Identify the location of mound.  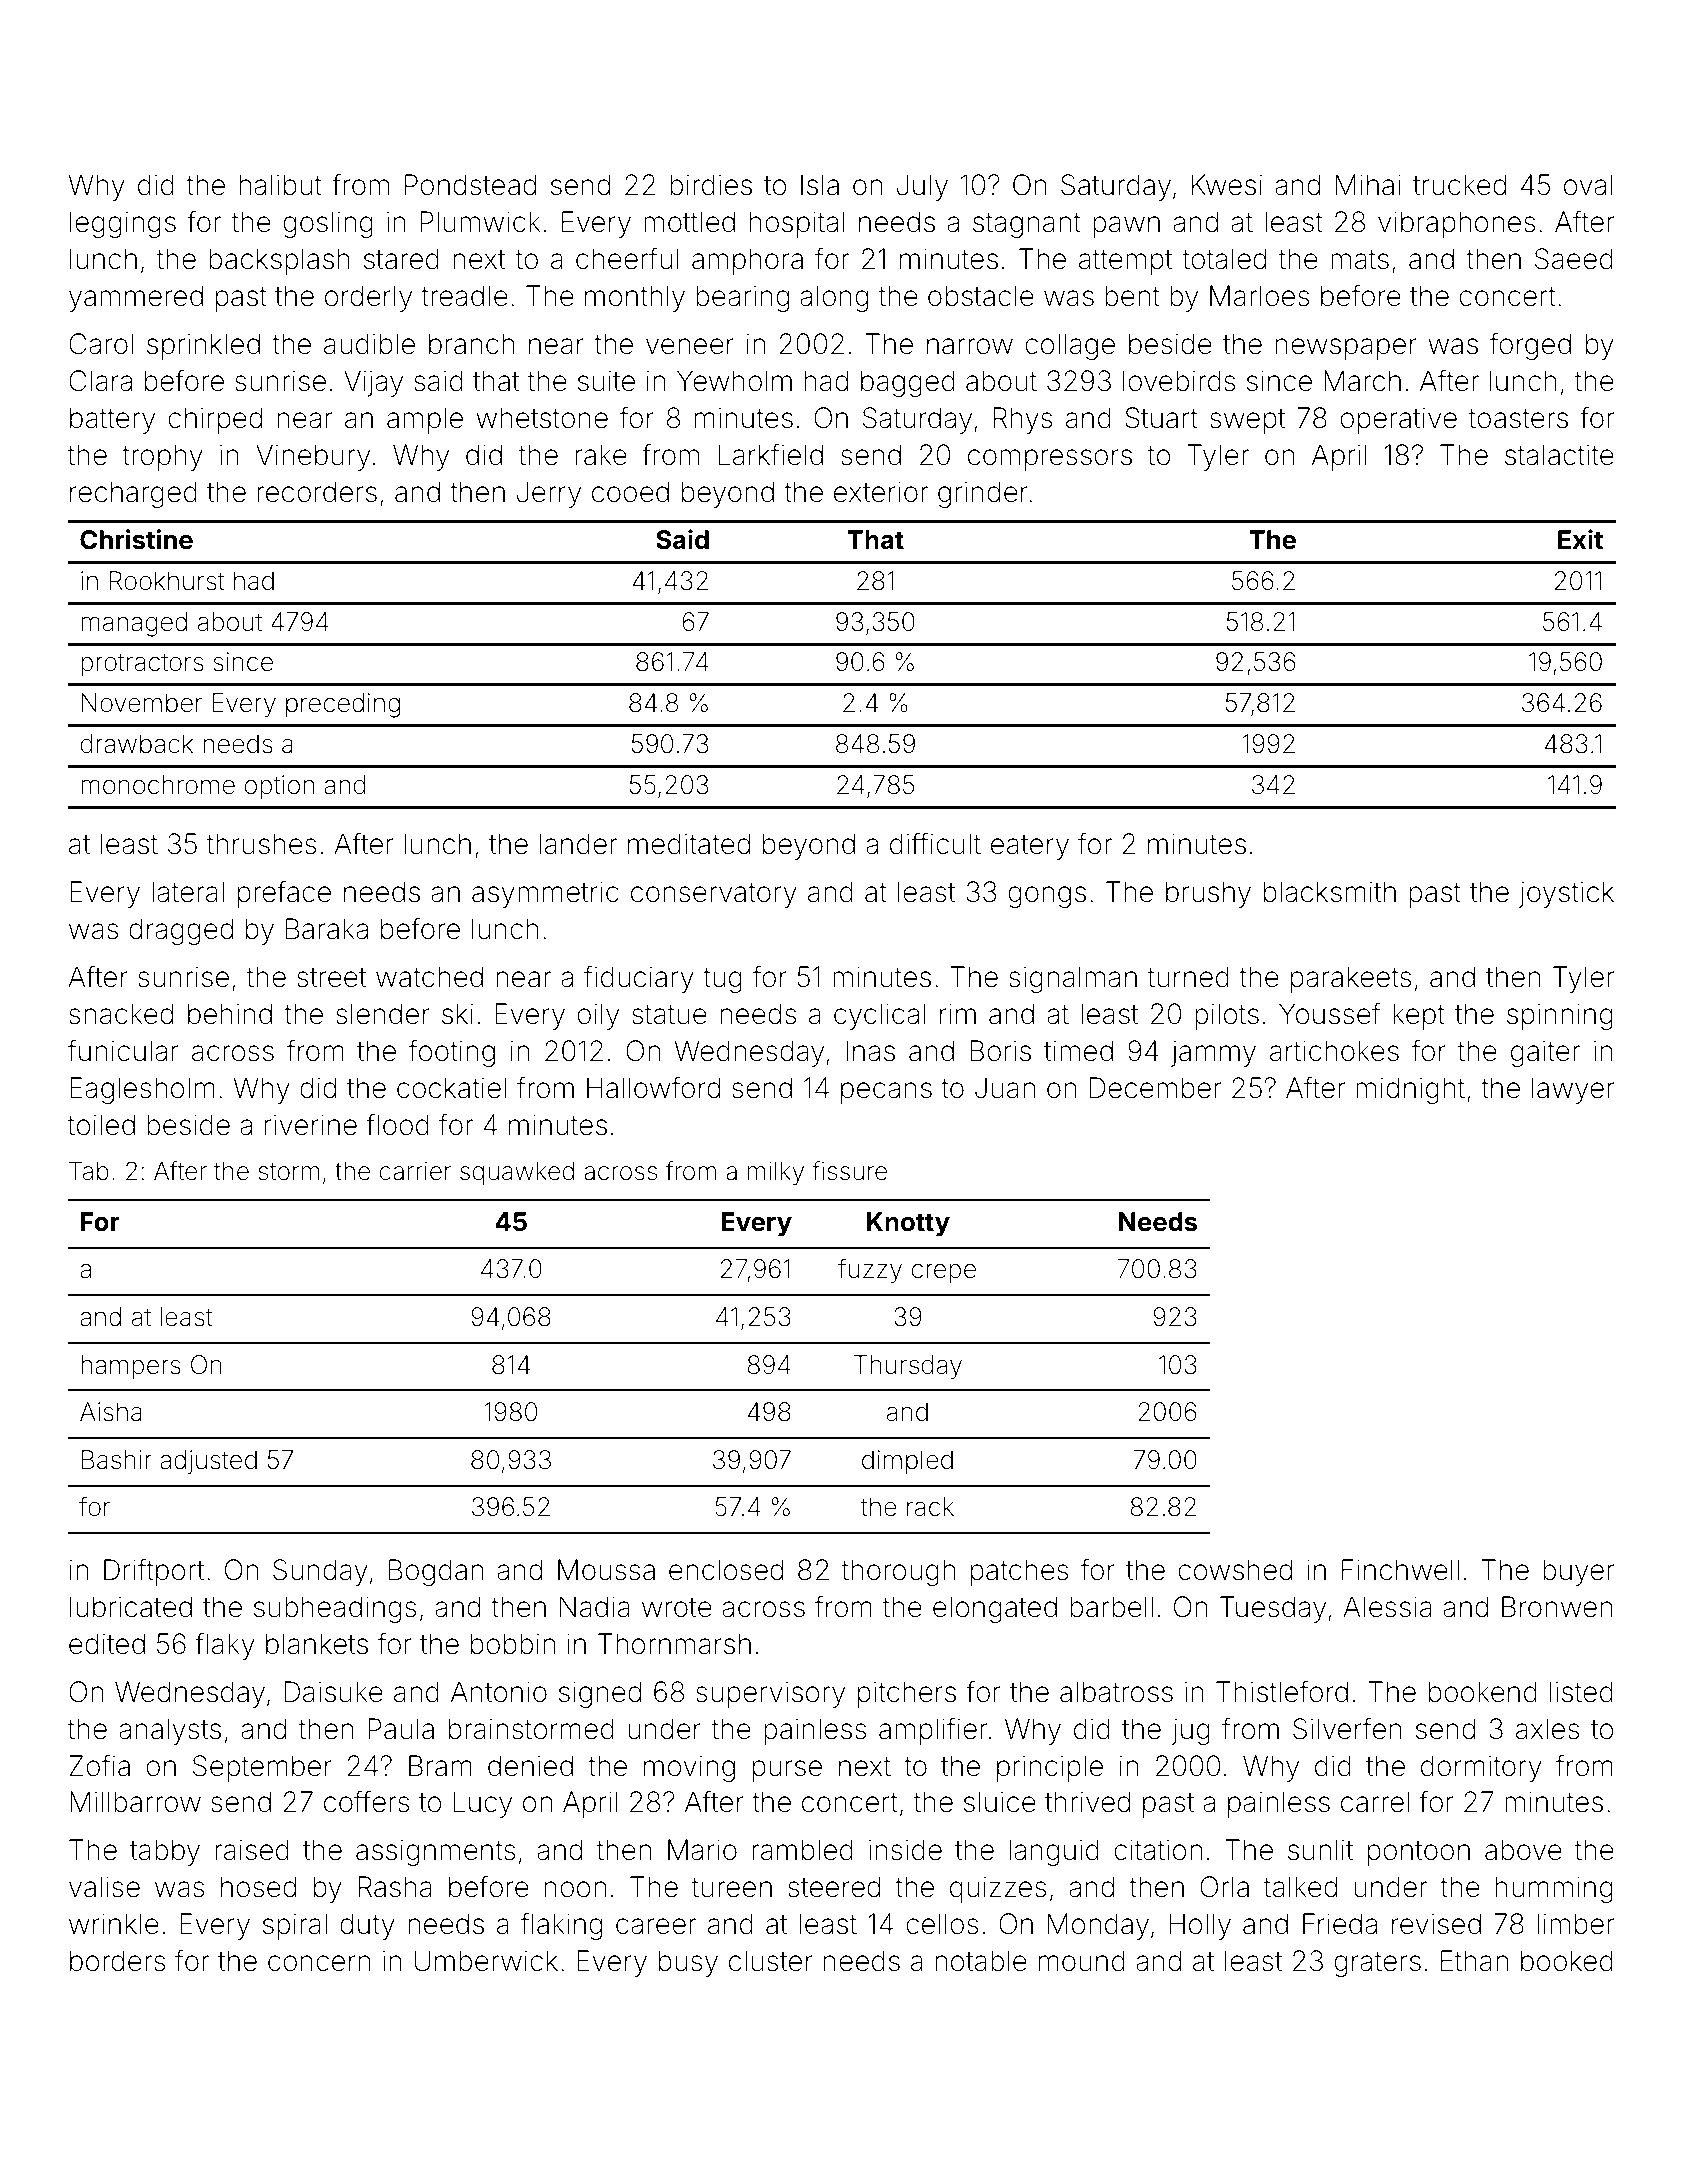
(1082, 1961).
